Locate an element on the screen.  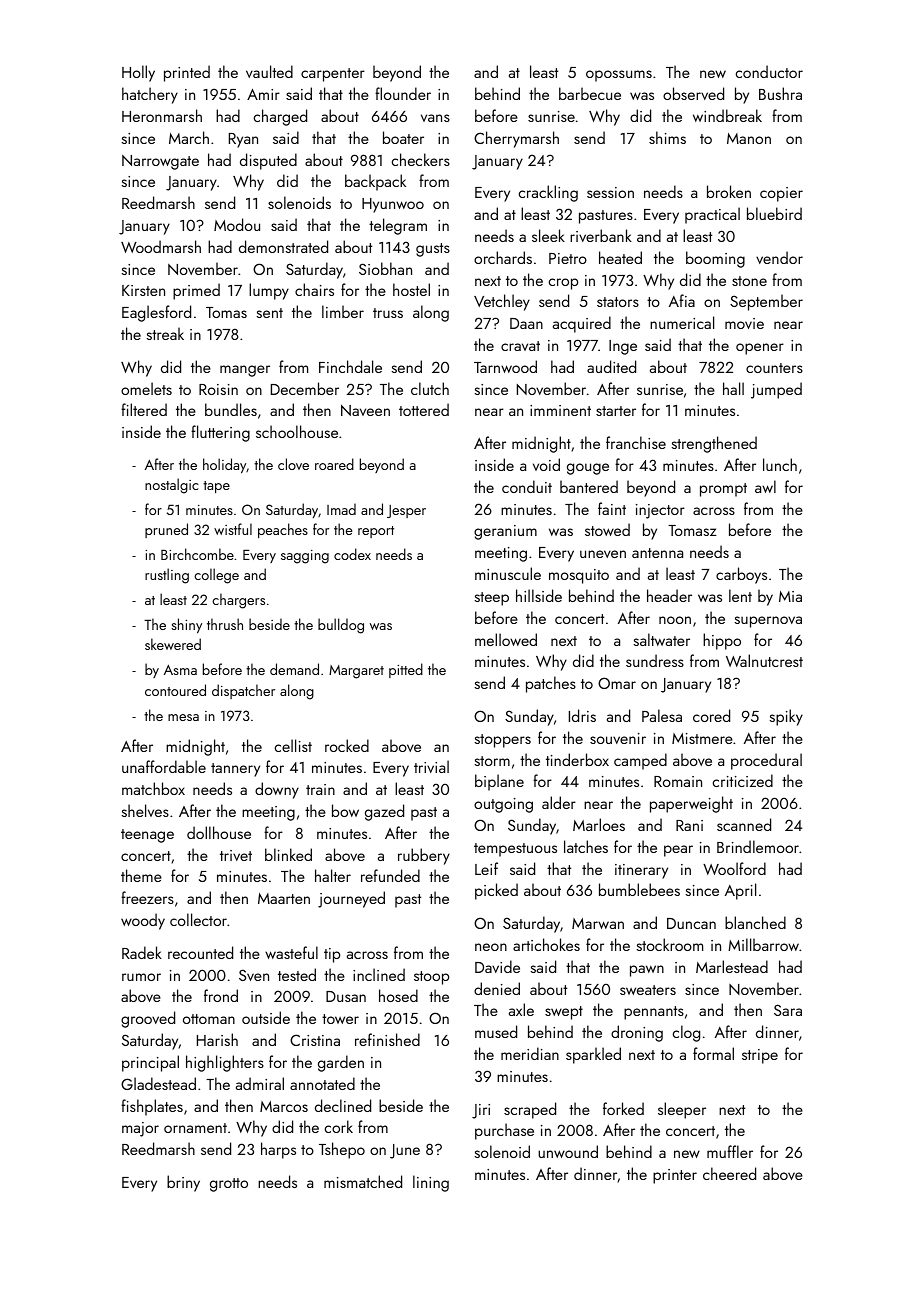
streak is located at coordinates (165, 333).
